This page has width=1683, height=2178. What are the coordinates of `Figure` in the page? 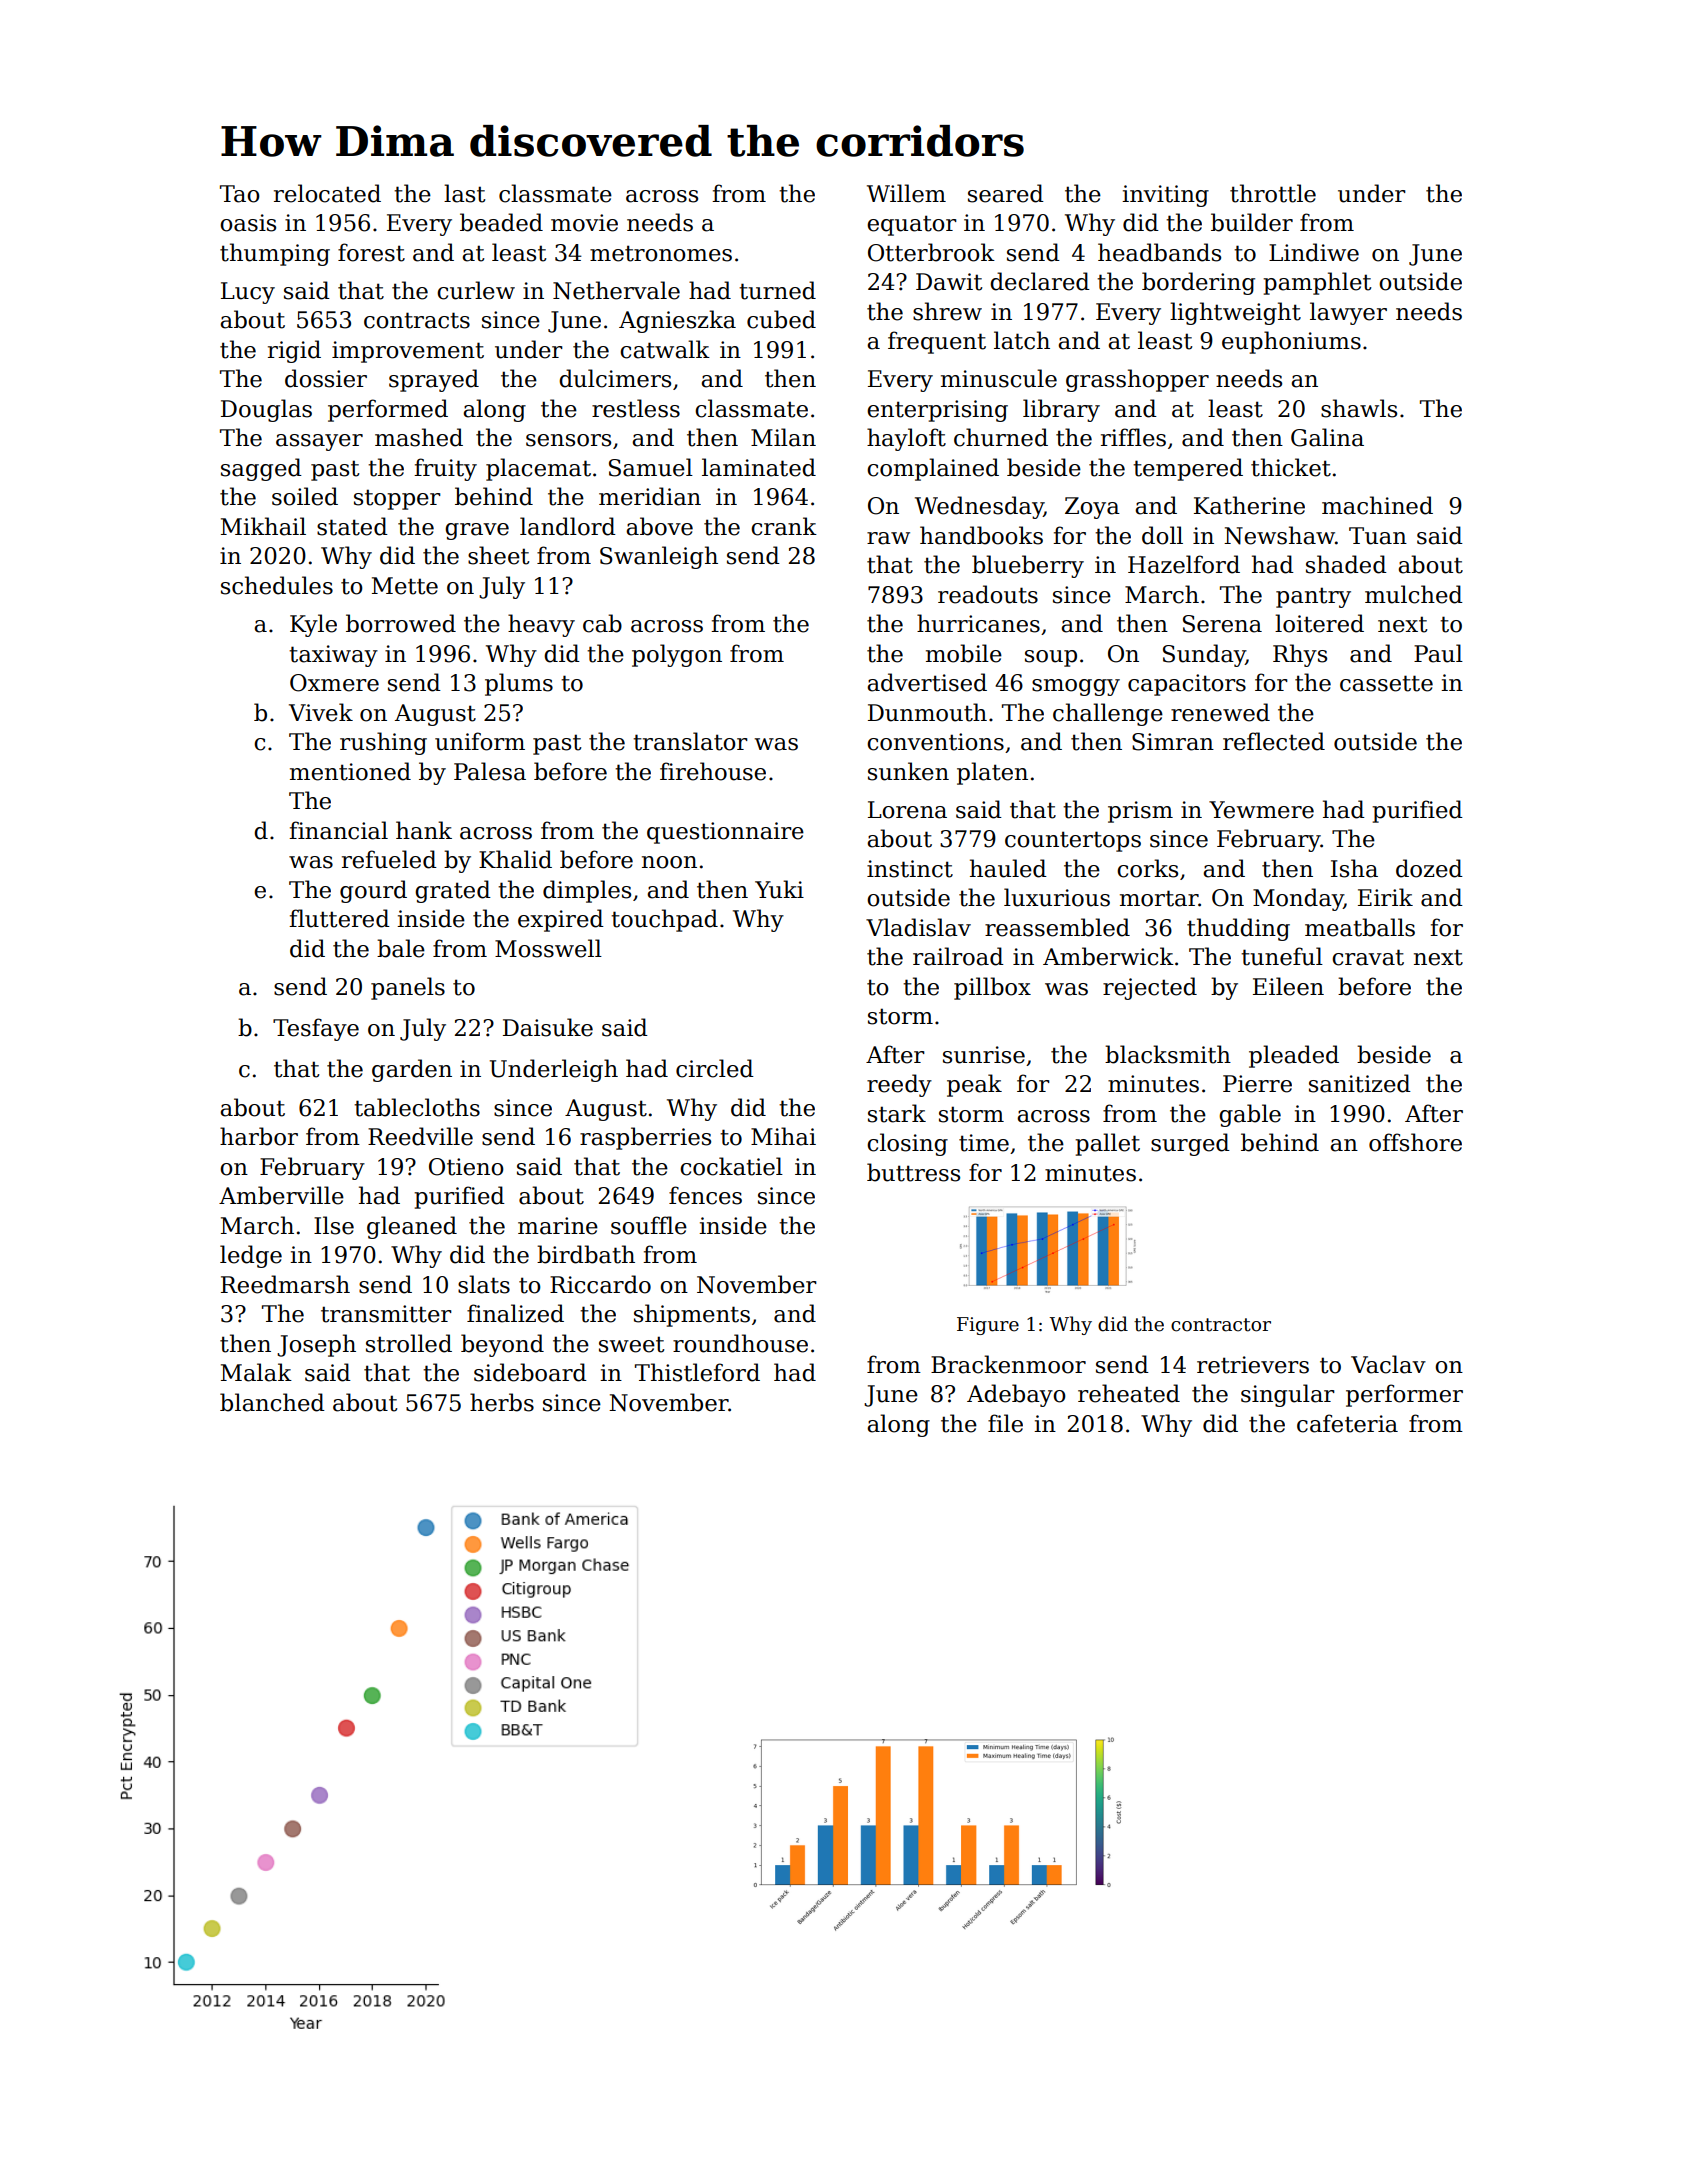 It's located at (988, 1326).
